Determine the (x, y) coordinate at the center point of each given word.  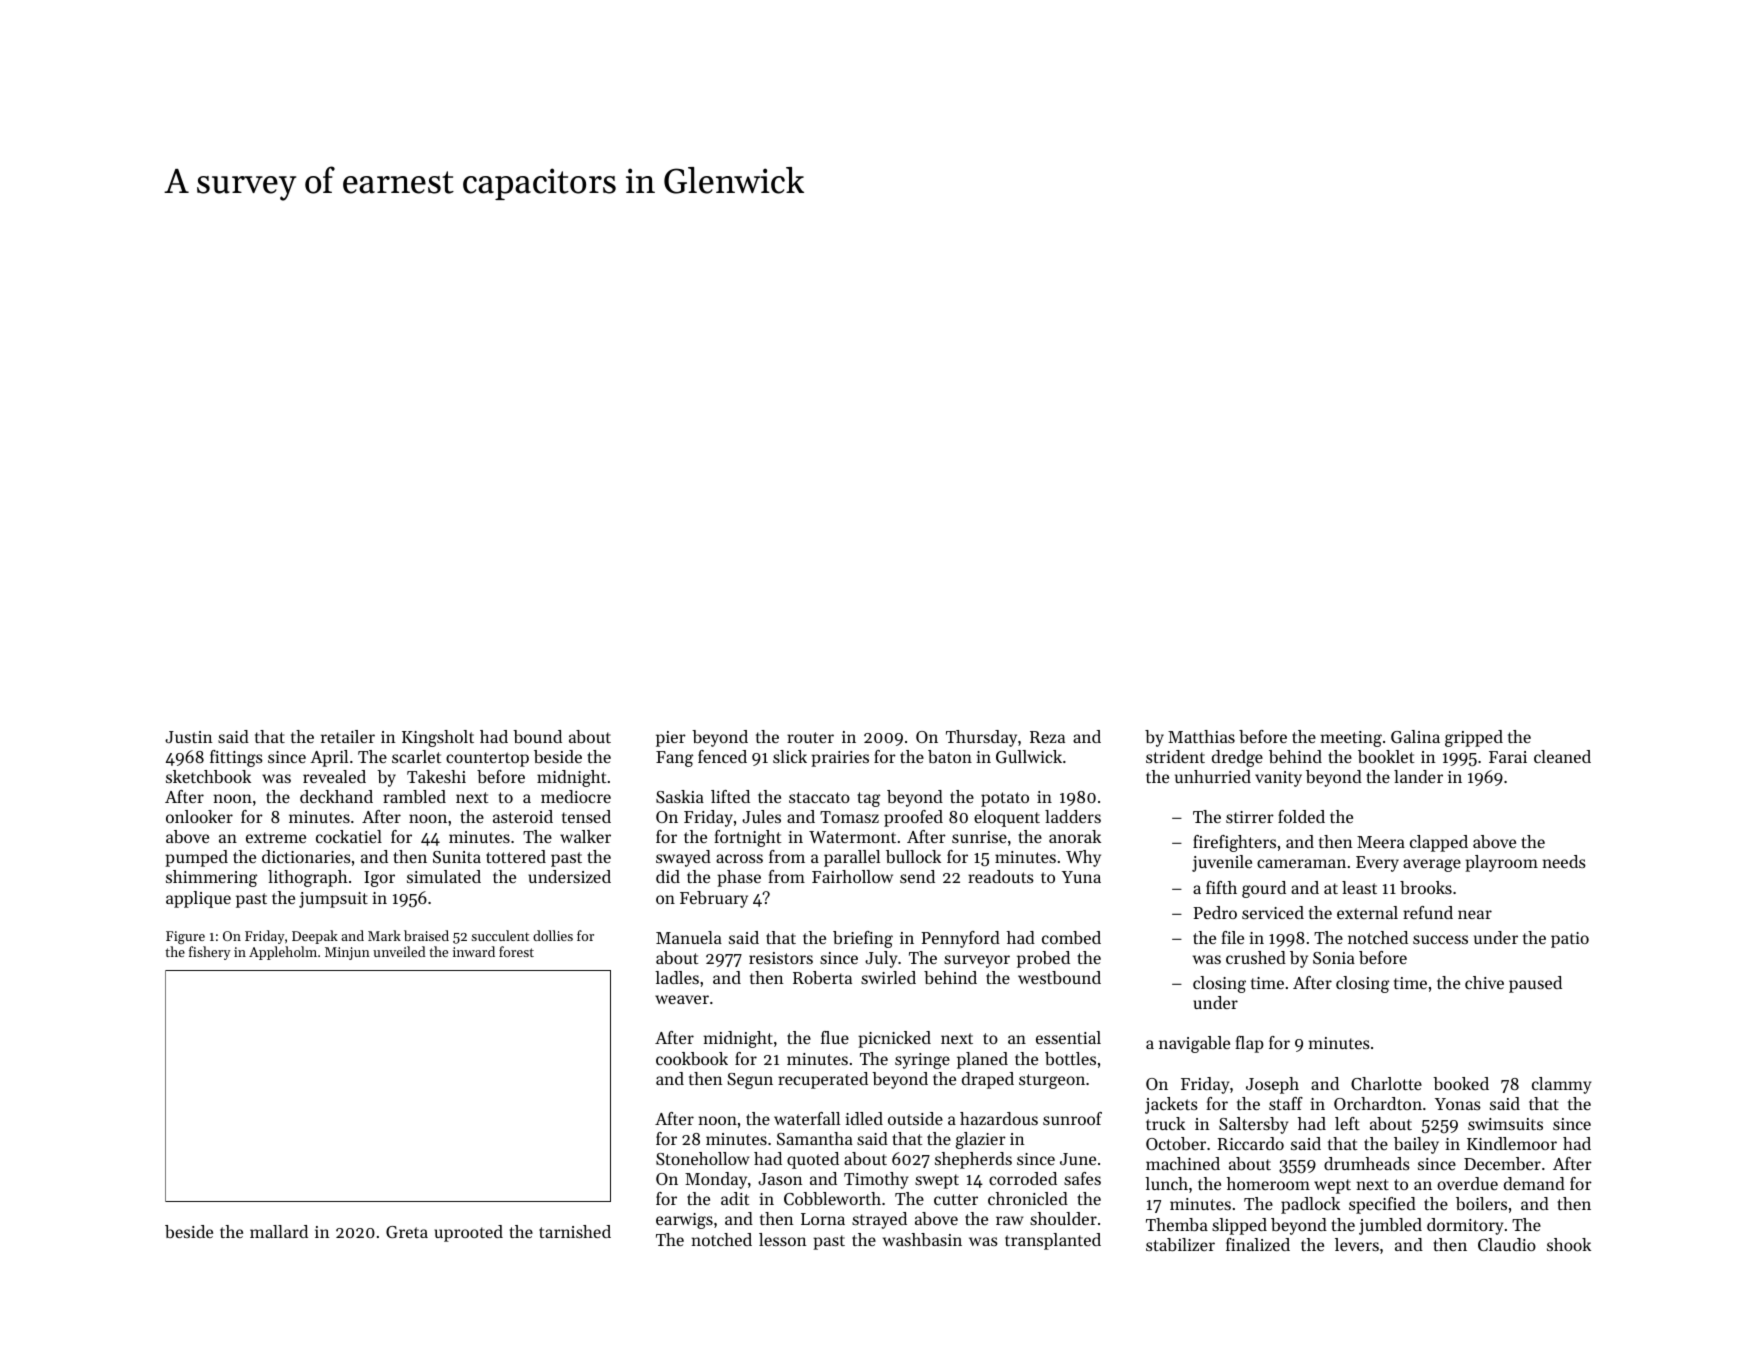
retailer (348, 736)
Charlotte (1386, 1083)
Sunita (457, 857)
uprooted (468, 1233)
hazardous (999, 1118)
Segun (750, 1081)
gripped (1474, 738)
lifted (730, 796)
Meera (1381, 842)
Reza (1047, 737)
